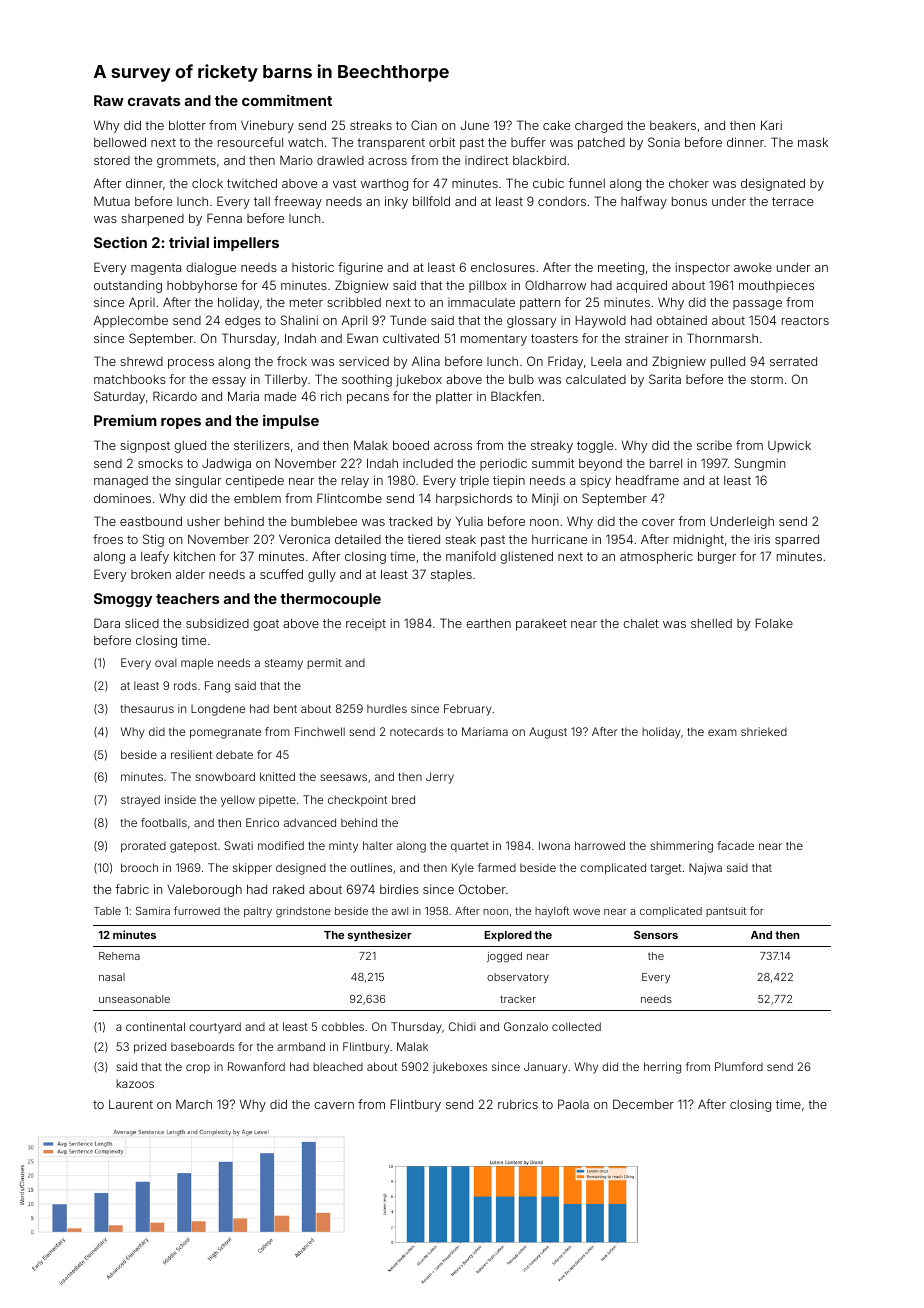  I want to click on Cian, so click(424, 125).
